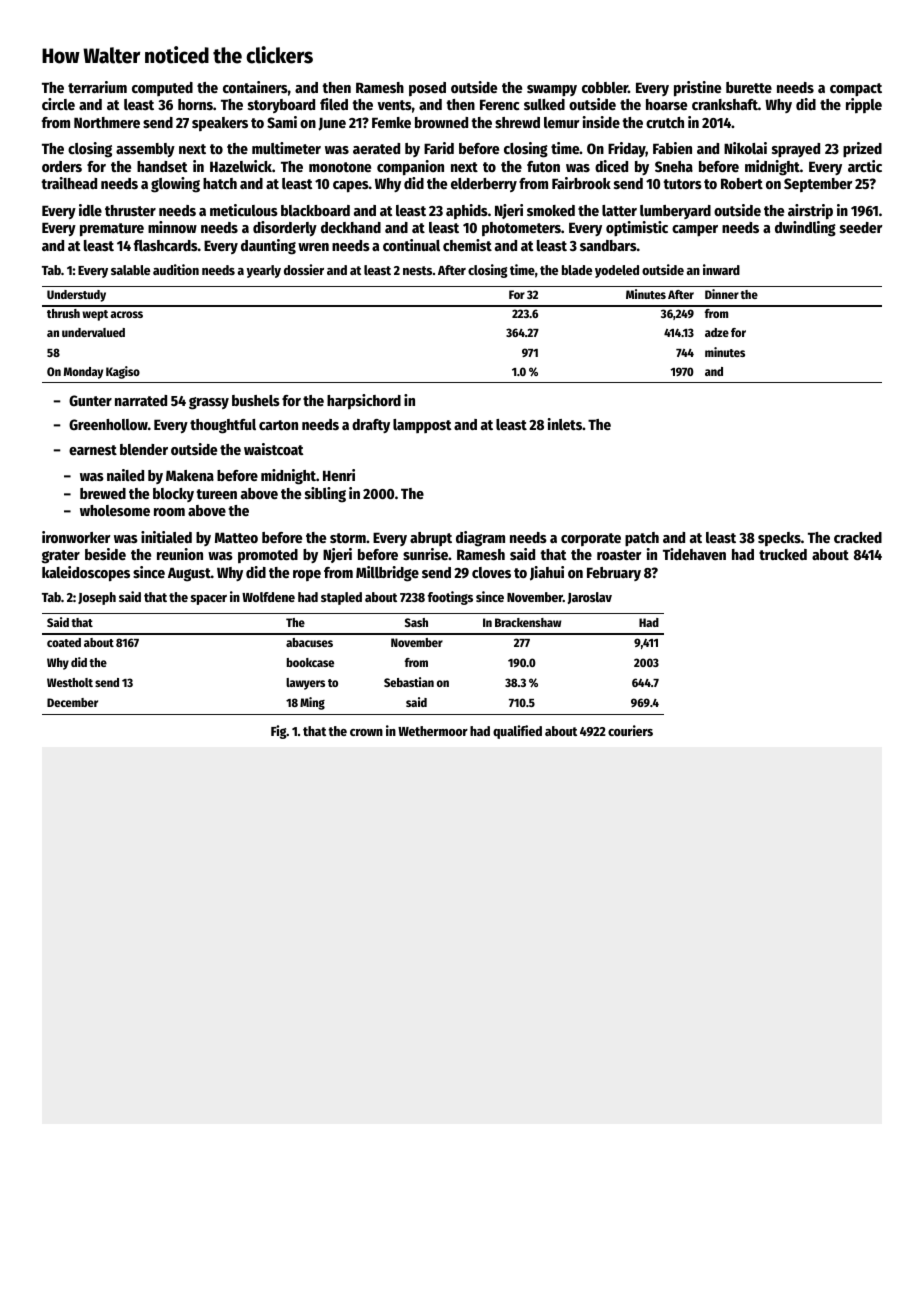 Image resolution: width=924 pixels, height=1308 pixels. I want to click on spacer, so click(209, 600).
